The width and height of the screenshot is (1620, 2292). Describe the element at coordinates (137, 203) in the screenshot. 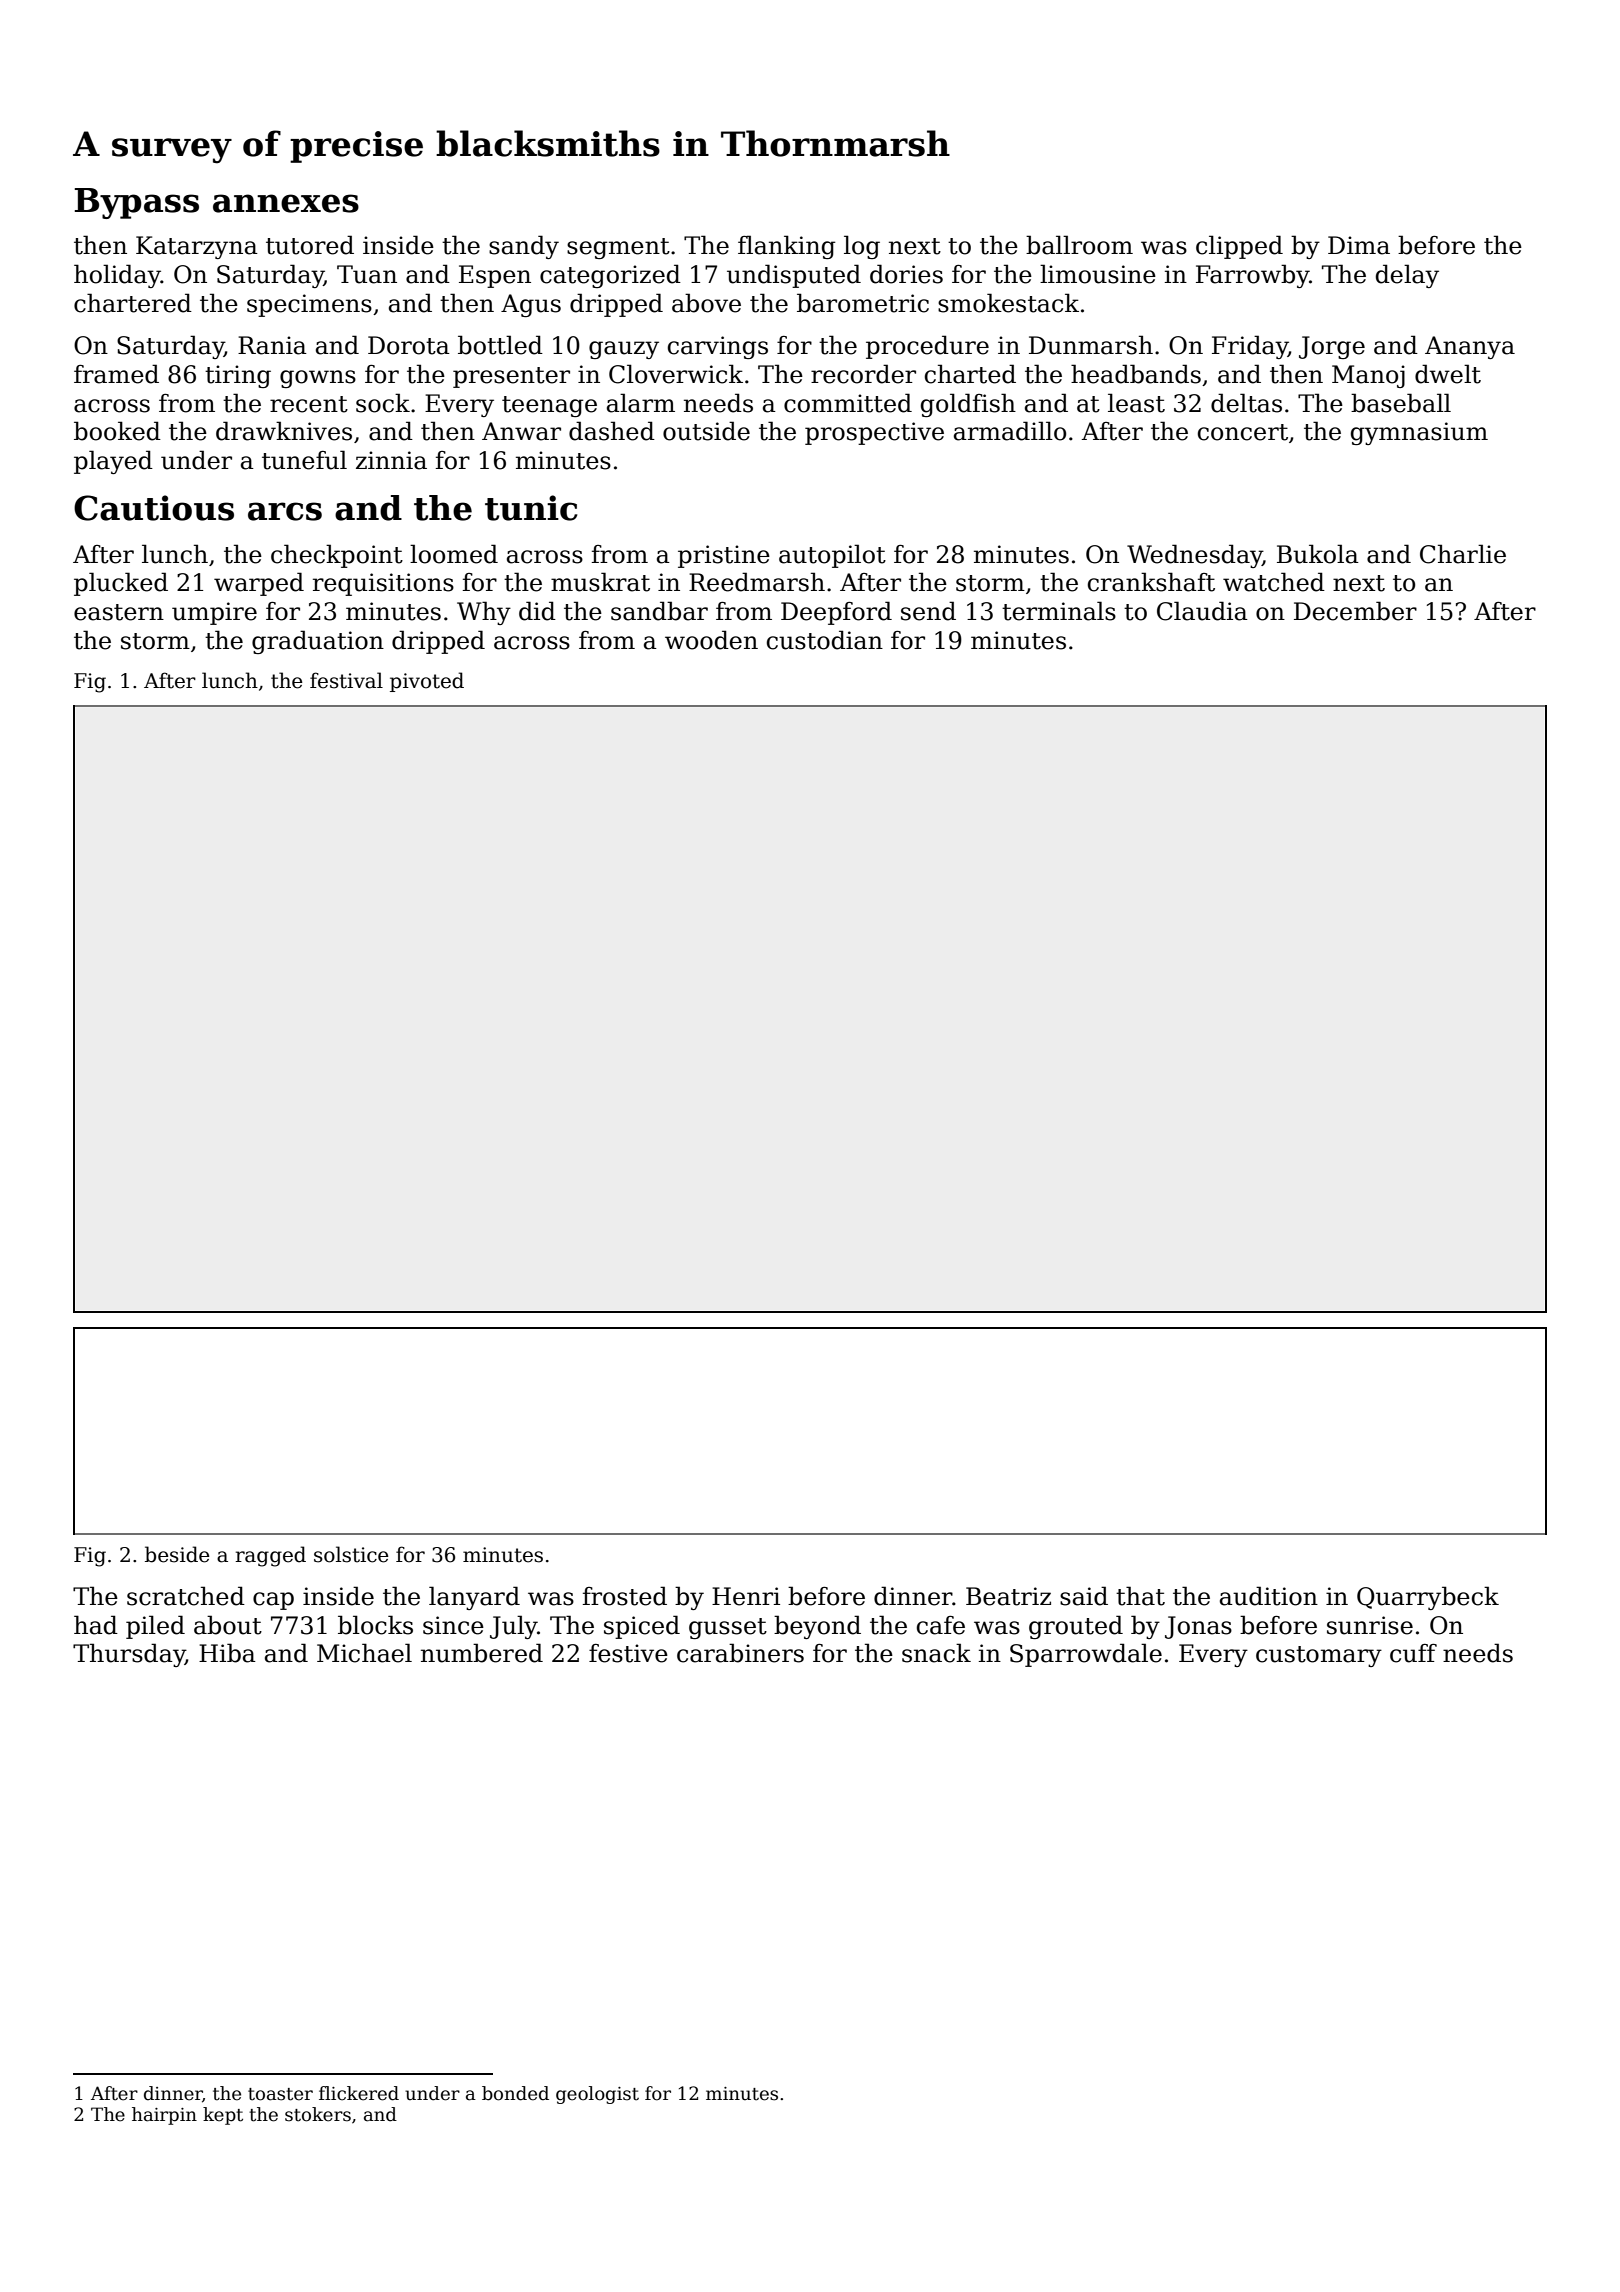

I see `Bypass` at that location.
